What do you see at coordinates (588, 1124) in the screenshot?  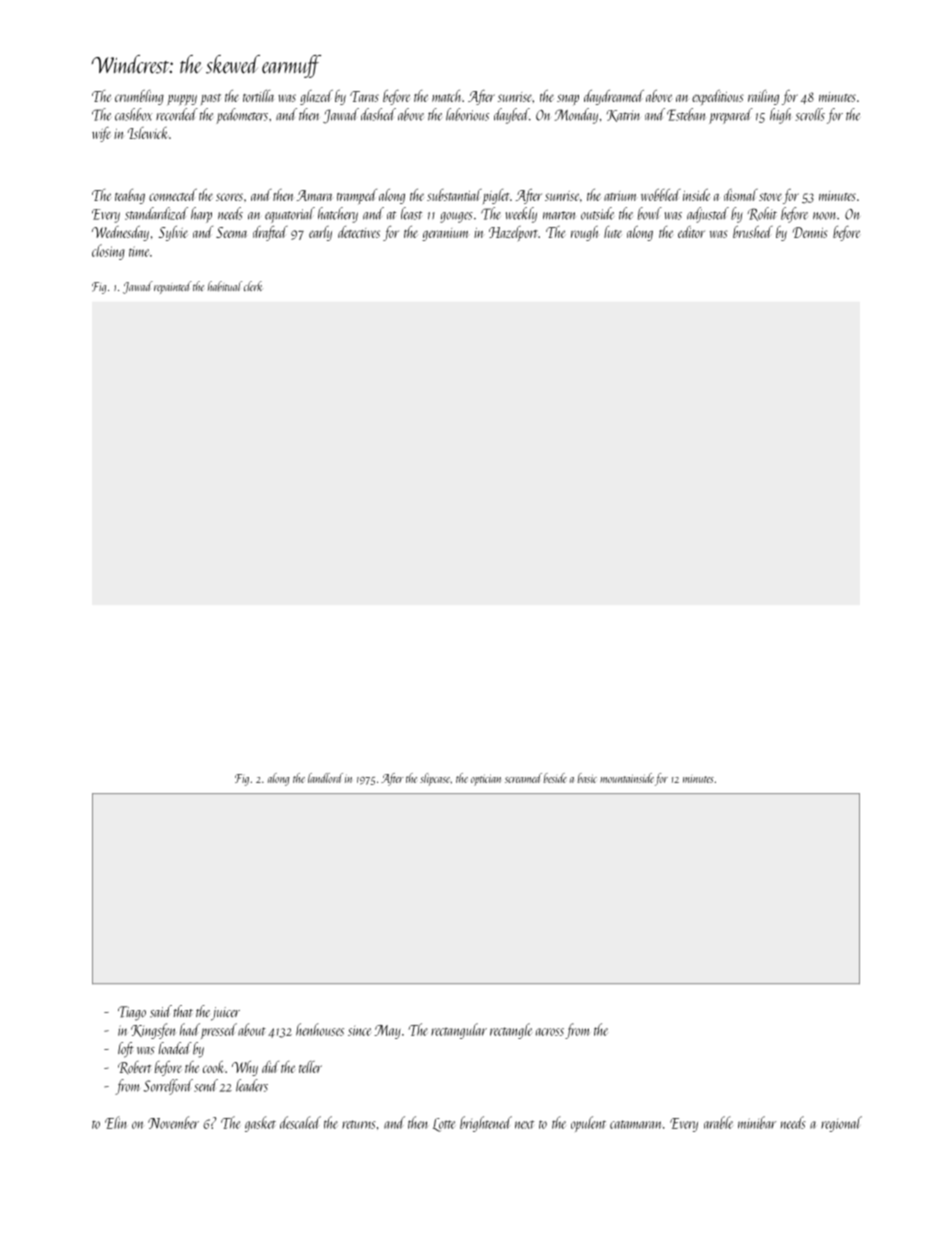 I see `opulent` at bounding box center [588, 1124].
